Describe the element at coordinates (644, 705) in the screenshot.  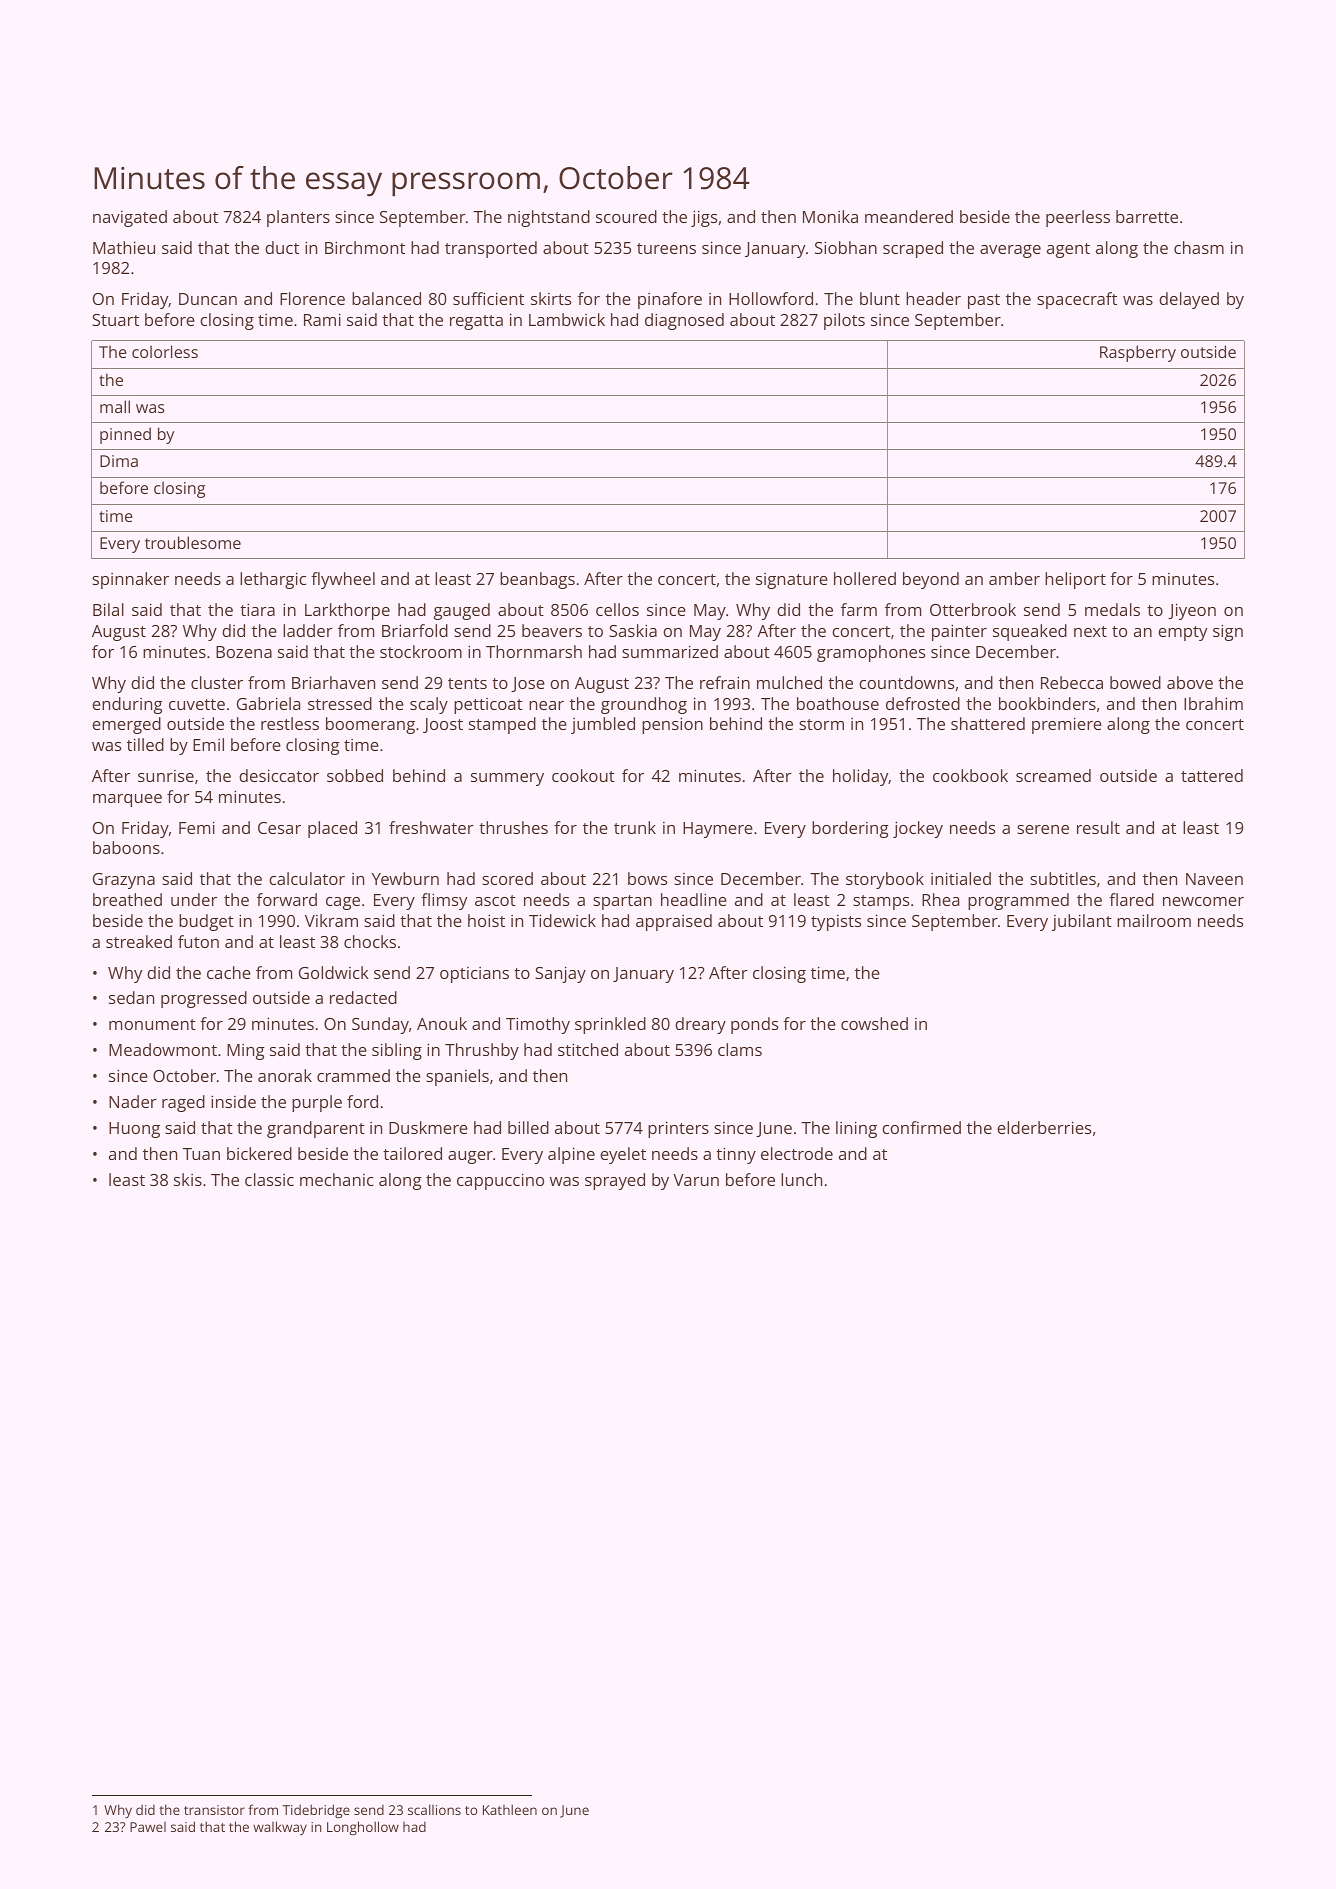
I see `groundhog` at that location.
